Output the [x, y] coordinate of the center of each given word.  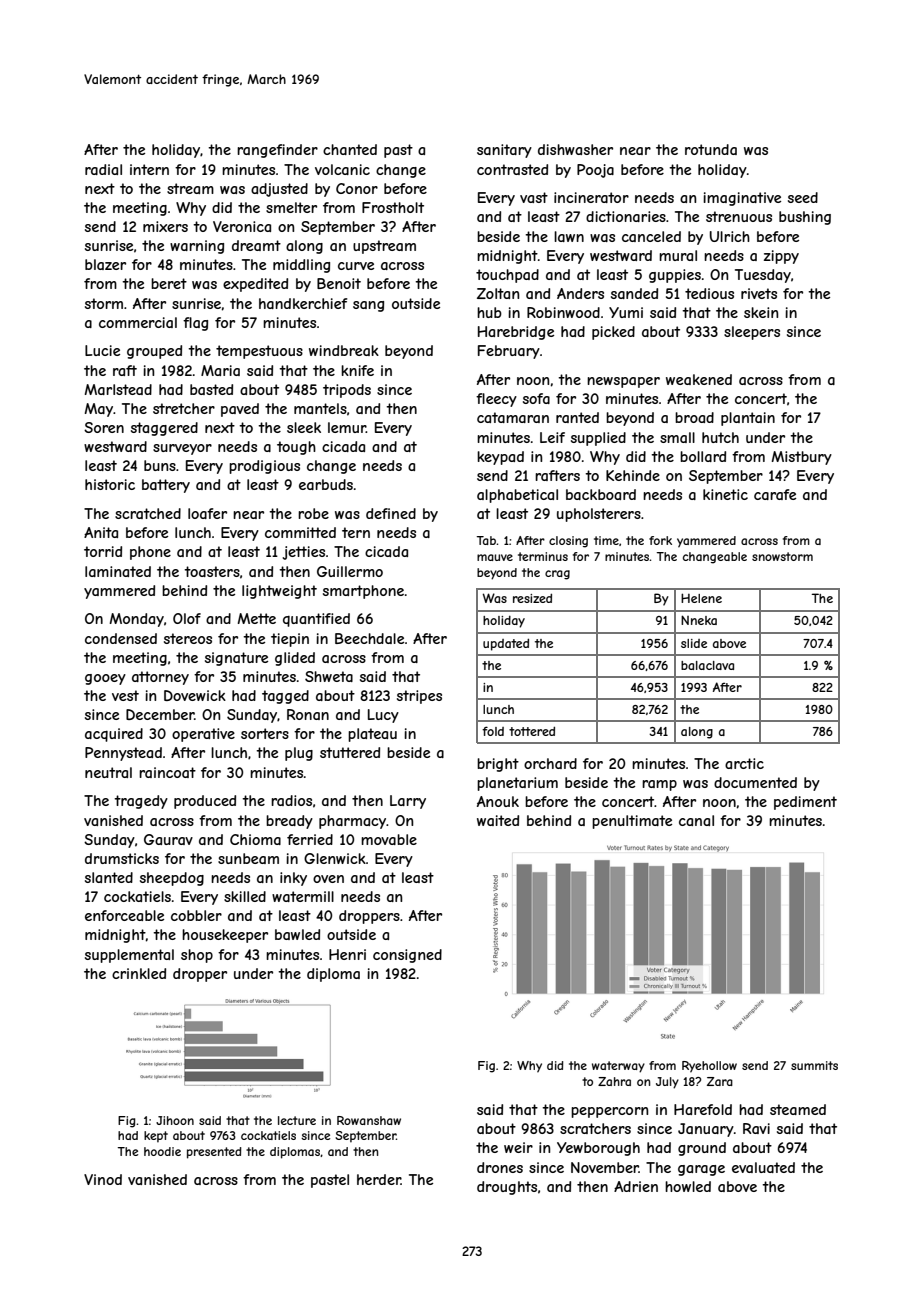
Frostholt [393, 207]
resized [532, 598]
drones [500, 1167]
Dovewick [195, 695]
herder [379, 1179]
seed [803, 197]
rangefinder [277, 151]
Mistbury [802, 458]
